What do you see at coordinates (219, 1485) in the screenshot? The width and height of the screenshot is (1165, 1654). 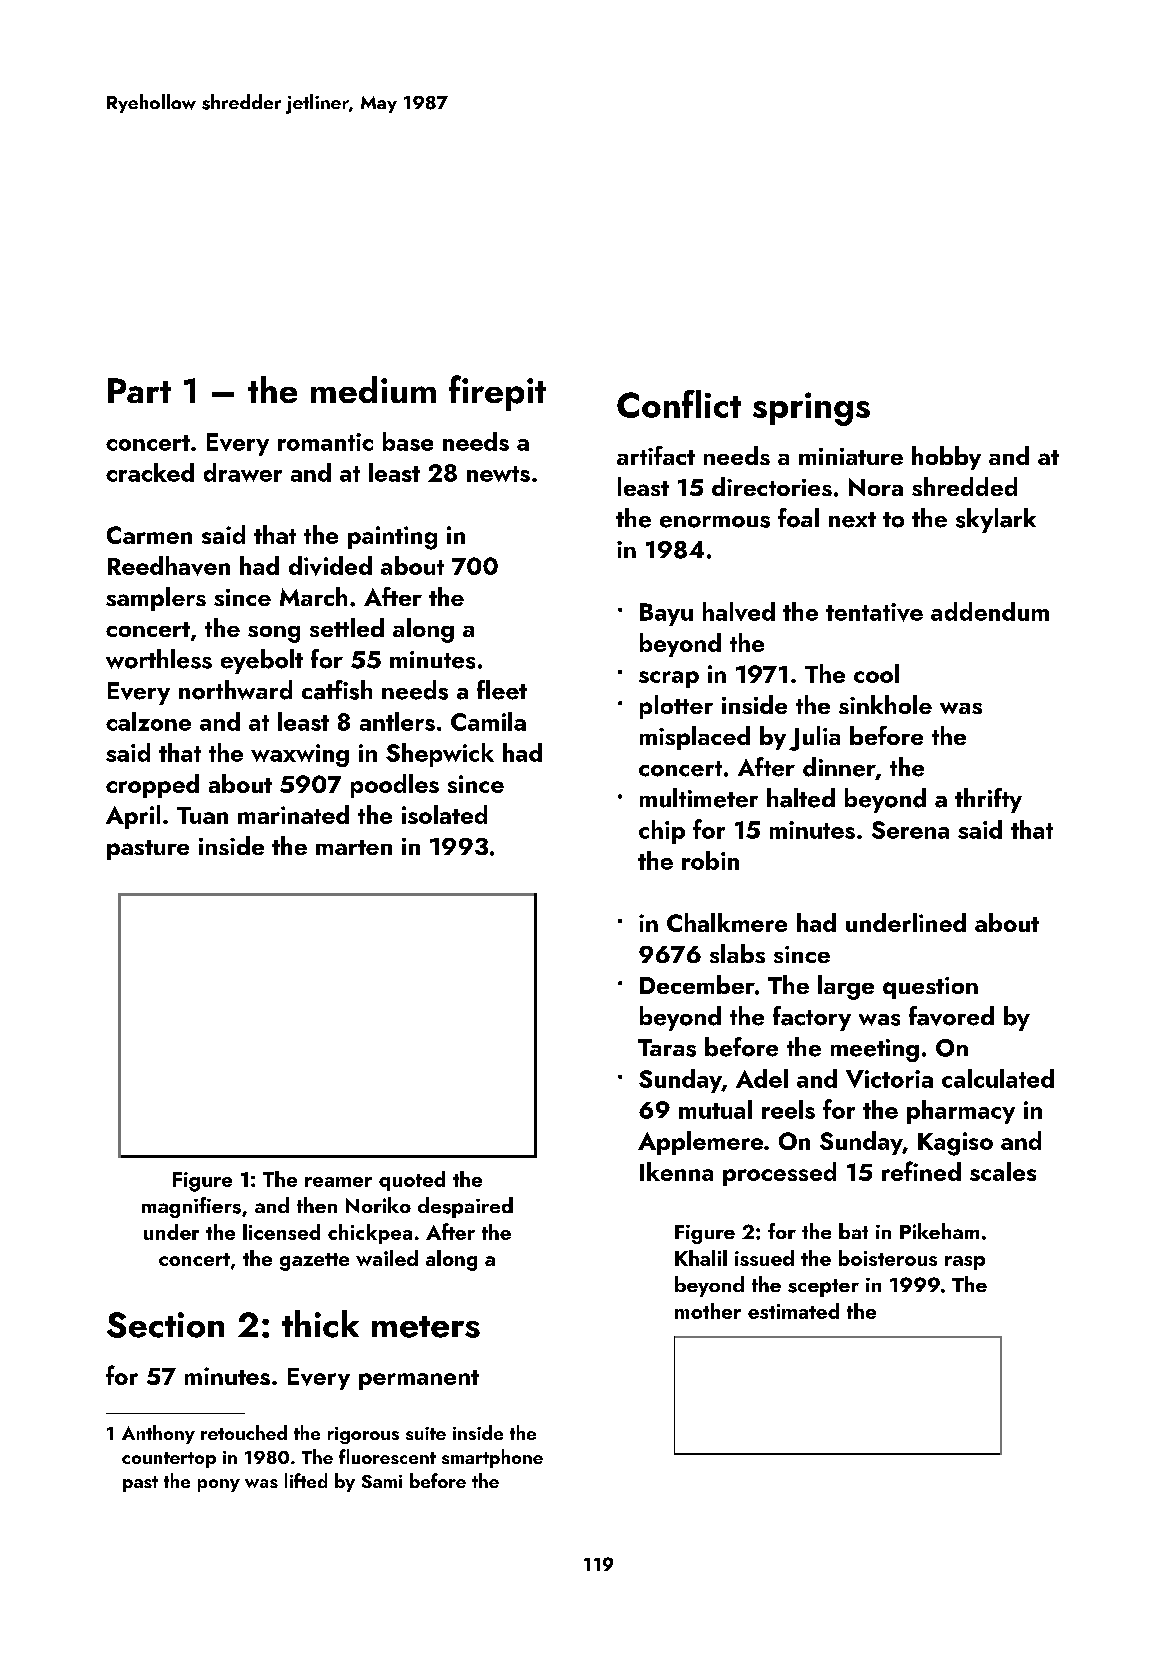 I see `pony` at bounding box center [219, 1485].
